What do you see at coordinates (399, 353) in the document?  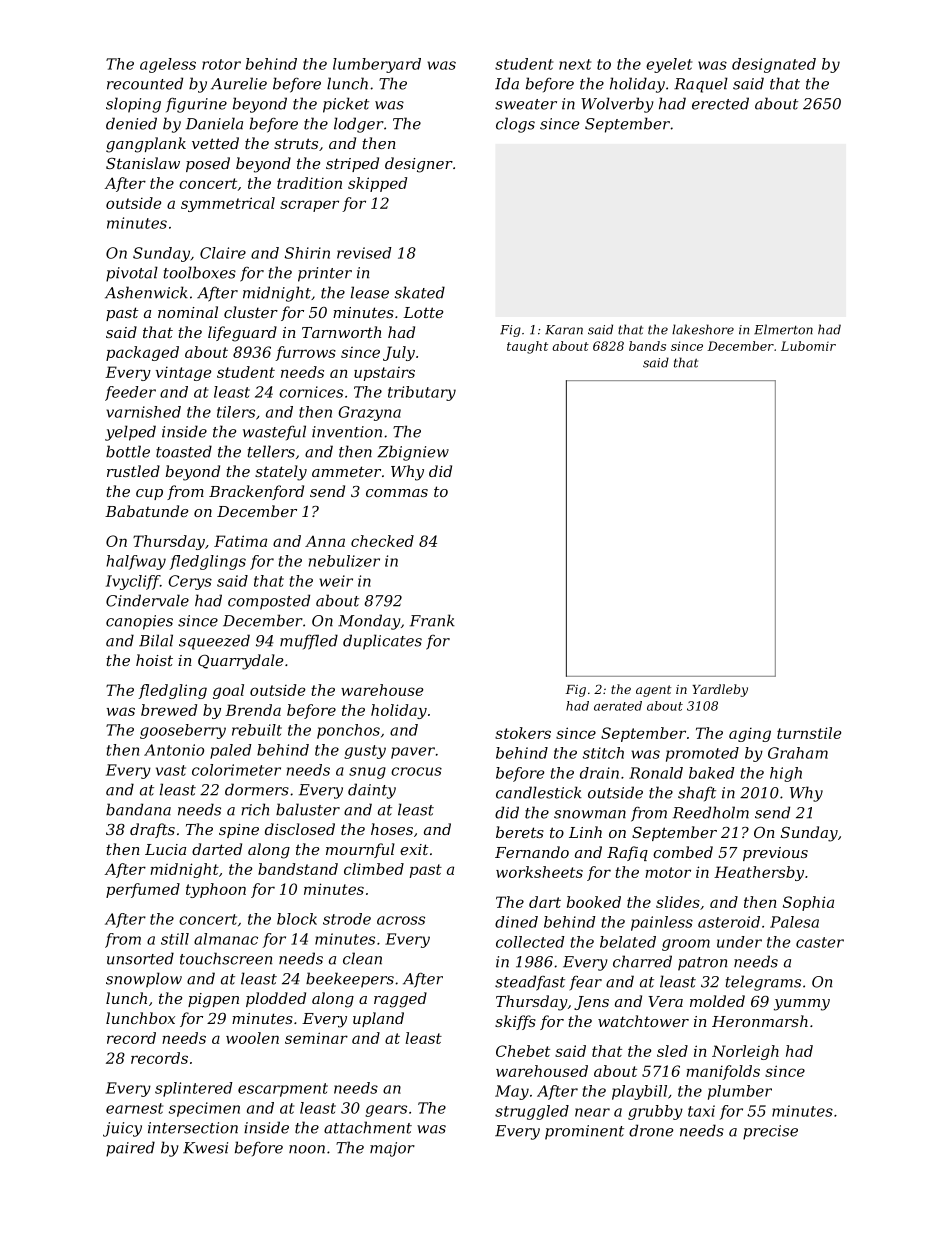 I see `July` at bounding box center [399, 353].
